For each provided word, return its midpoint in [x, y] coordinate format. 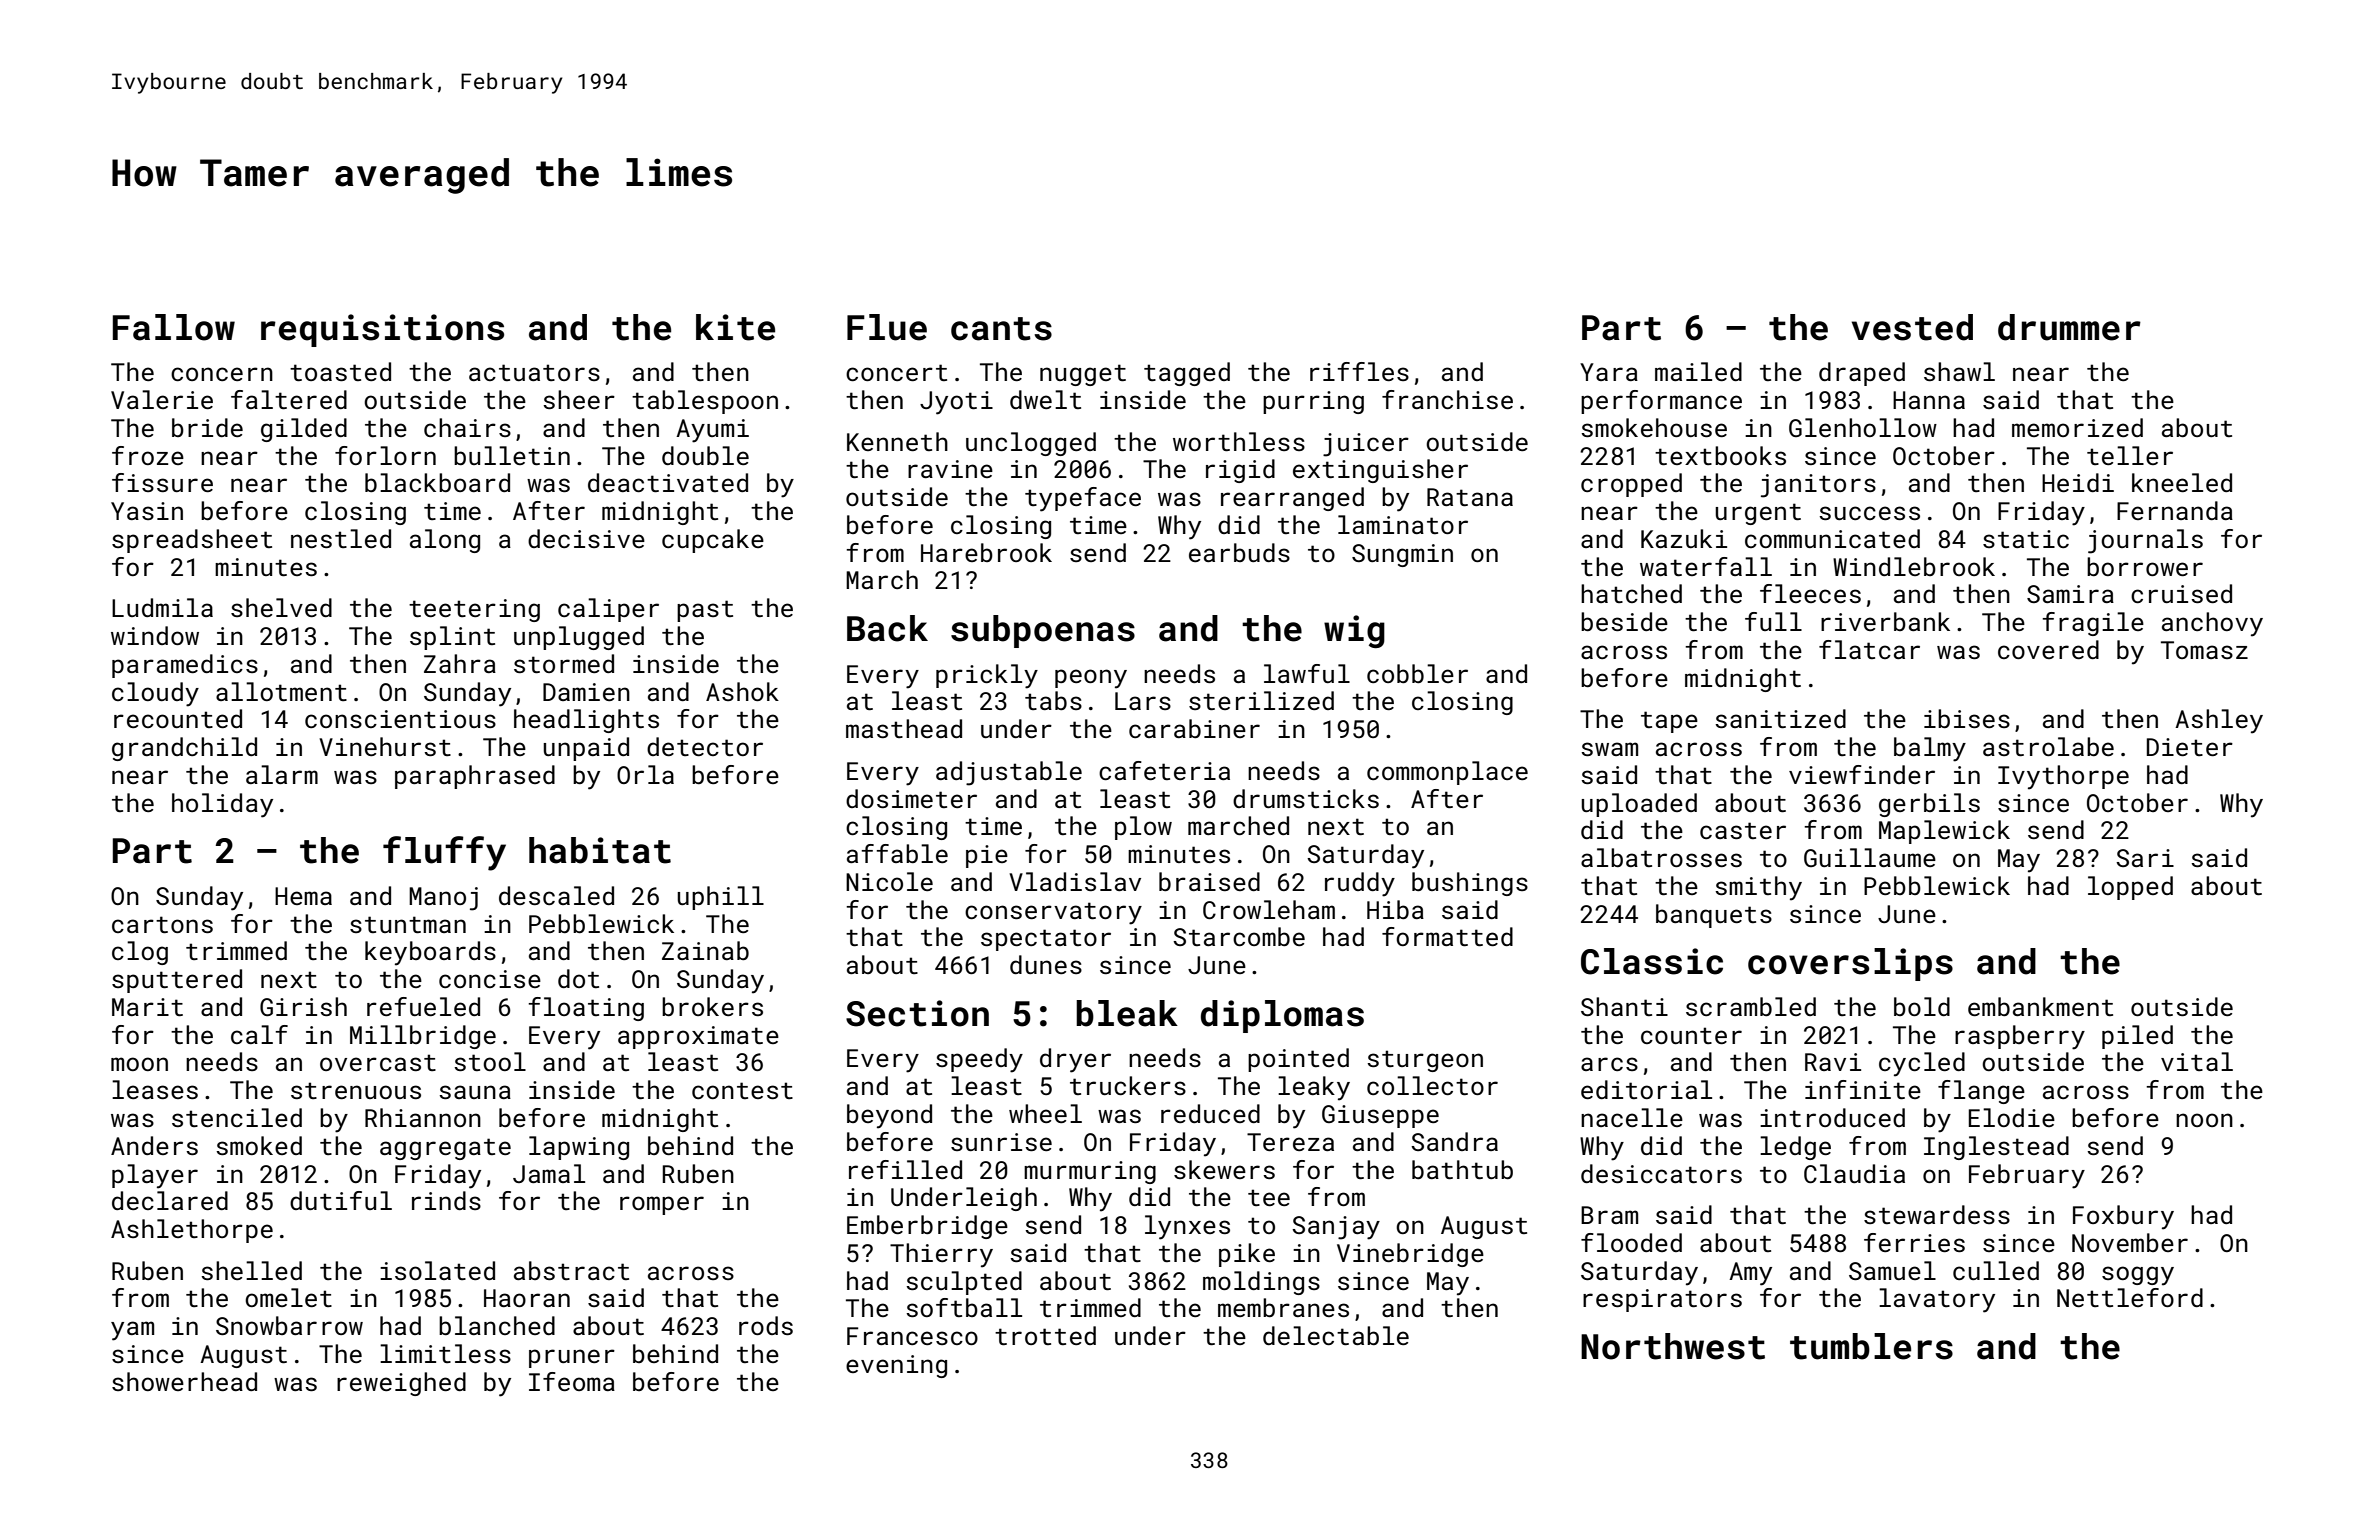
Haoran [527, 1298]
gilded [304, 430]
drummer [2069, 327]
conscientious [400, 719]
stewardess [1937, 1214]
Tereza [1290, 1142]
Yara [1609, 372]
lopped [2130, 888]
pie [987, 856]
